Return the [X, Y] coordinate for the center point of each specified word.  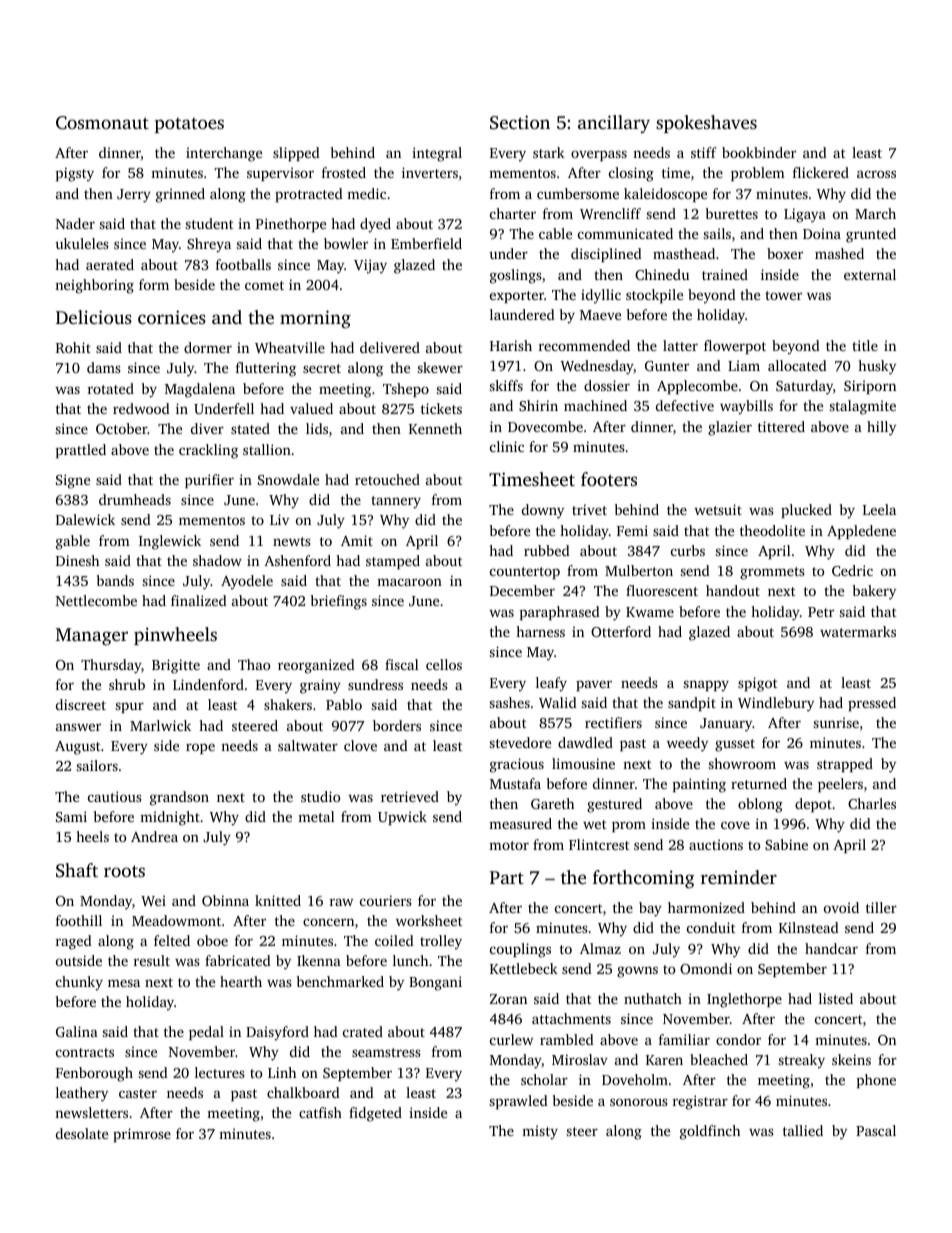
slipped [296, 154]
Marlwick [160, 725]
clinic [507, 446]
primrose [142, 1135]
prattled [81, 451]
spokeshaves [706, 124]
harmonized [706, 907]
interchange [224, 154]
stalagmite [863, 407]
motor [509, 845]
